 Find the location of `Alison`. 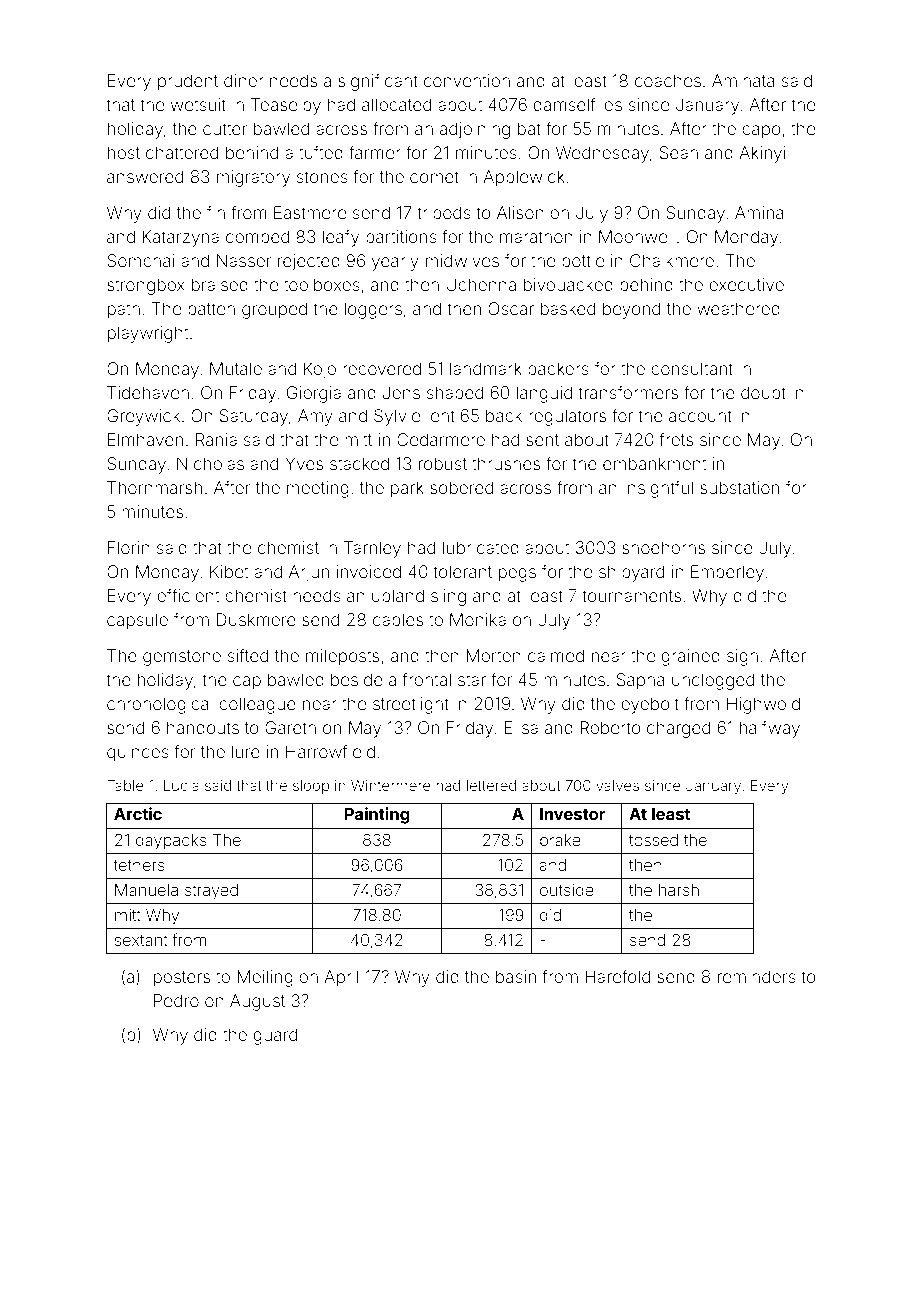

Alison is located at coordinates (520, 212).
